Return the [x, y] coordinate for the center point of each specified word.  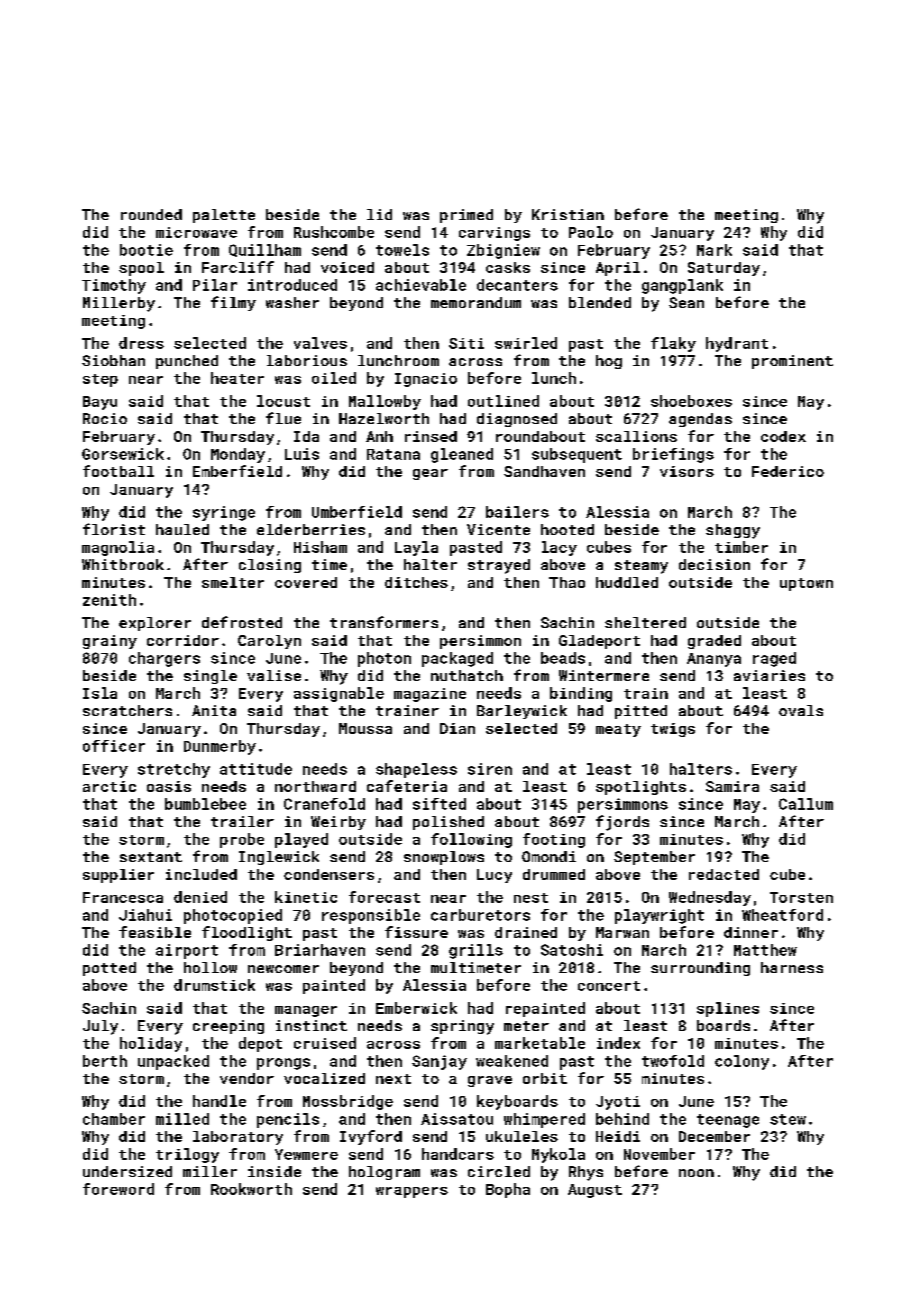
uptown [806, 584]
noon [696, 1173]
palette [224, 216]
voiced [347, 267]
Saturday [724, 269]
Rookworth [251, 1189]
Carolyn [269, 642]
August [595, 1191]
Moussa [365, 728]
